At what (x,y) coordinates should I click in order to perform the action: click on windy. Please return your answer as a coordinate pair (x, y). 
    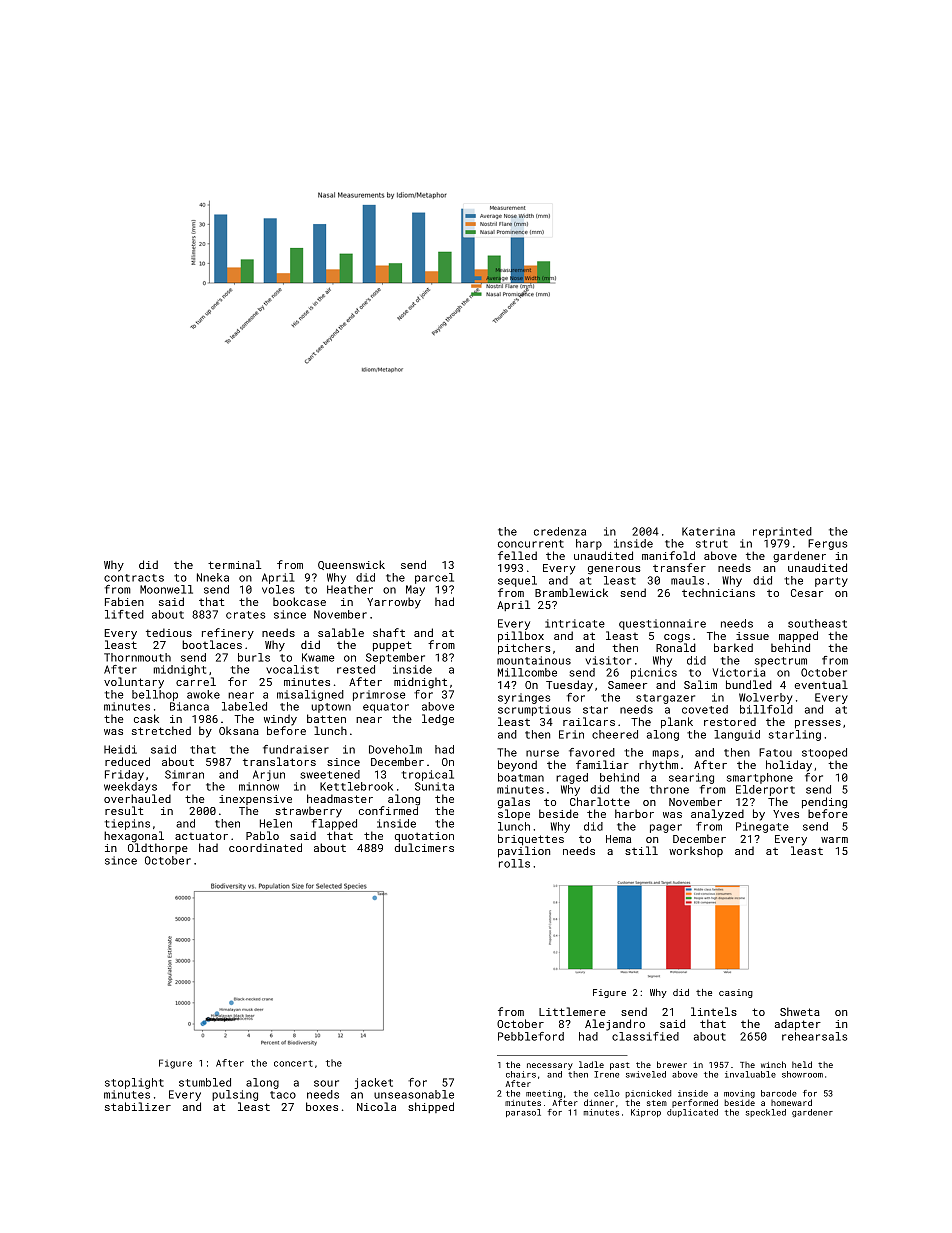
    Looking at the image, I should click on (280, 720).
